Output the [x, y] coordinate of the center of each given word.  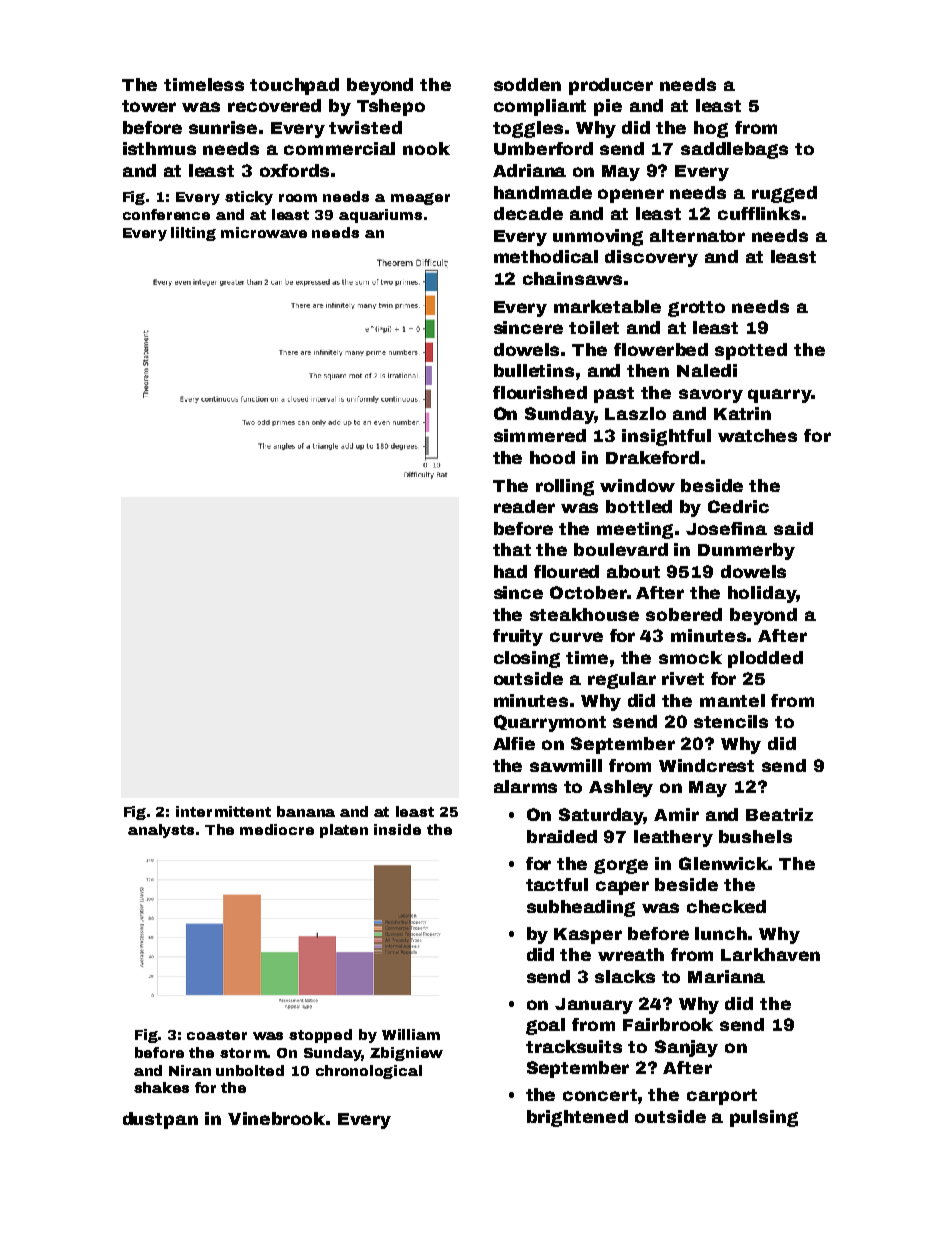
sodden [527, 84]
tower [149, 106]
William [411, 1034]
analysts [161, 831]
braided [562, 836]
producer [611, 86]
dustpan [160, 1120]
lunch [721, 933]
